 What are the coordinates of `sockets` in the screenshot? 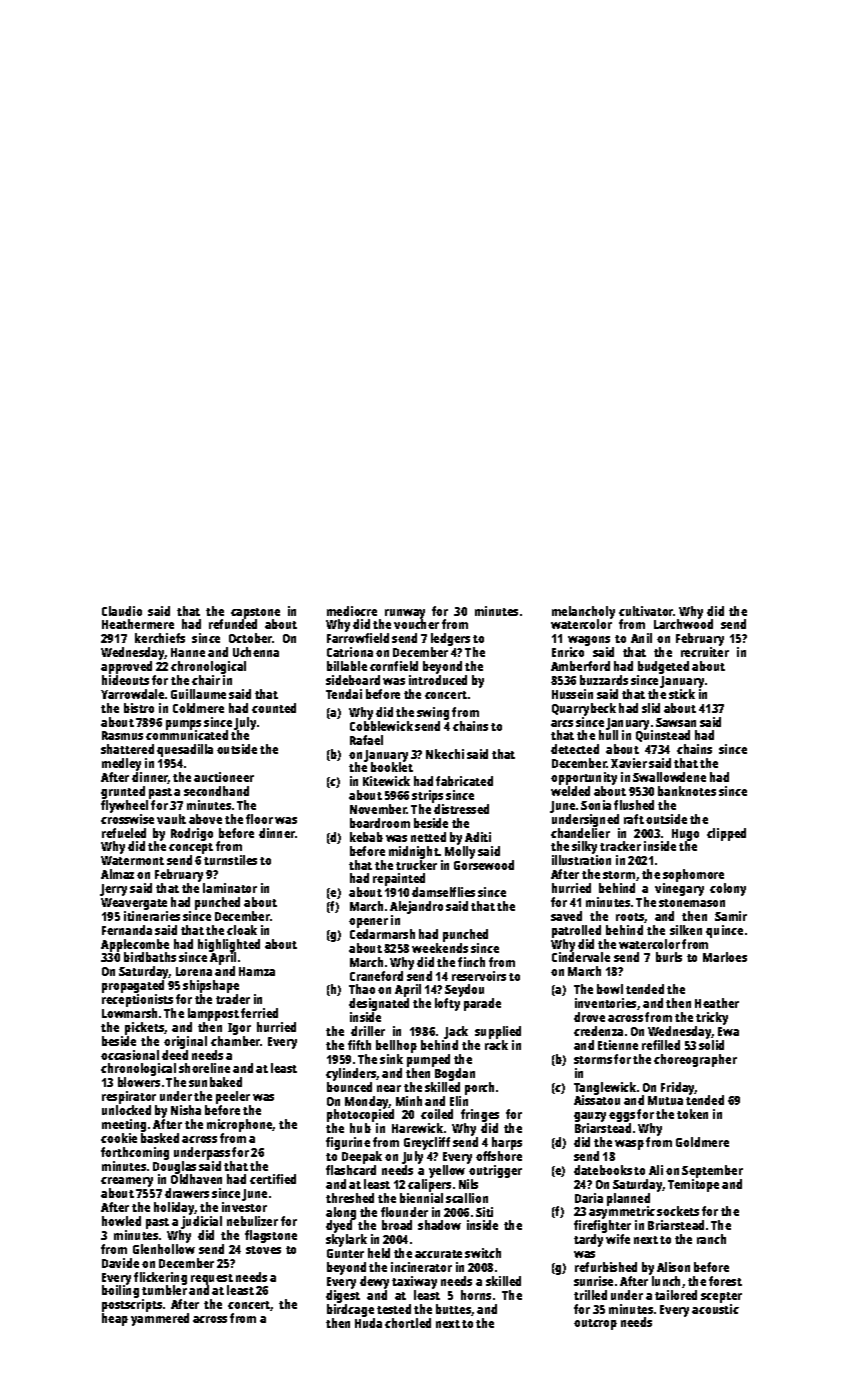 It's located at (678, 1211).
